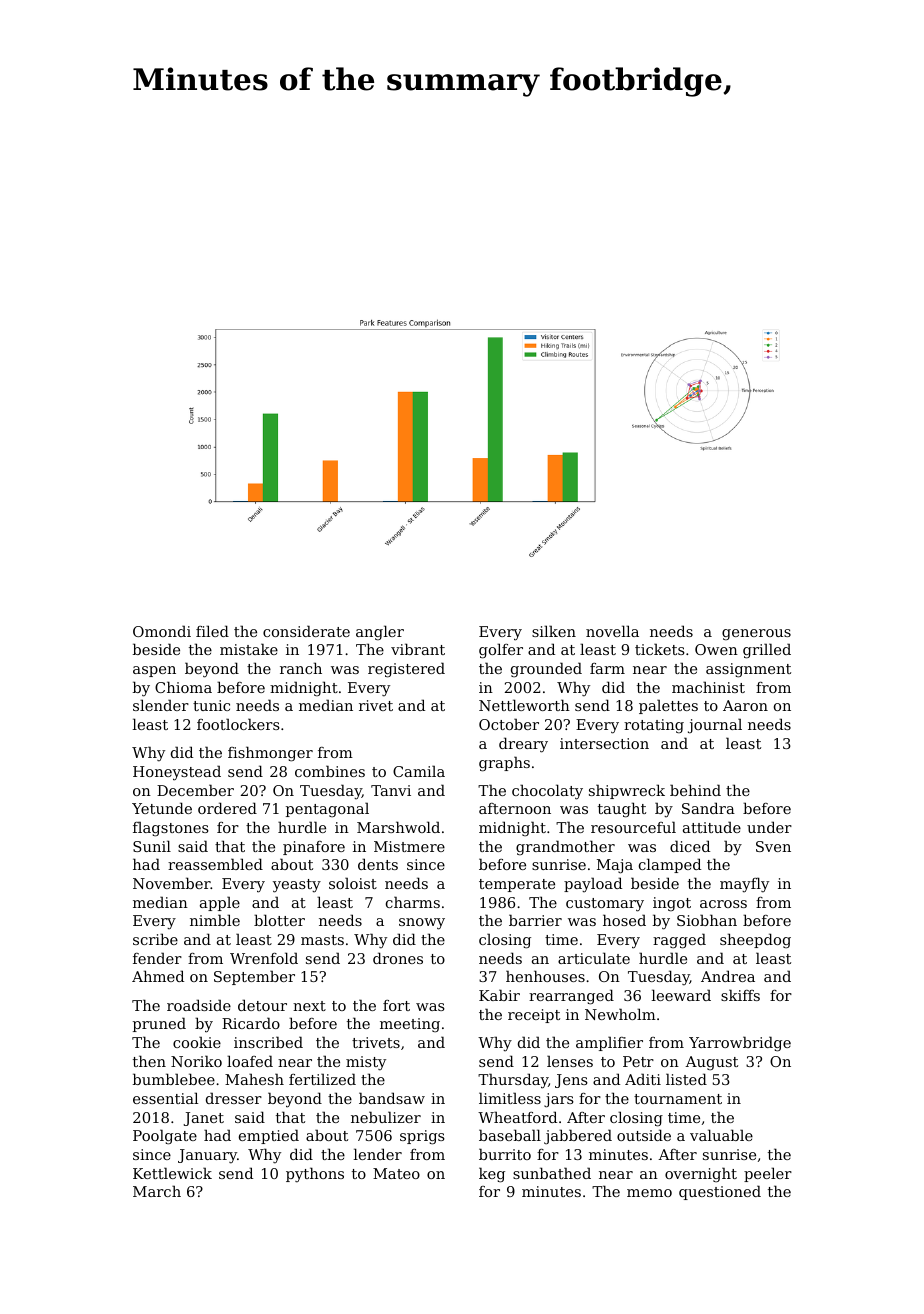 The width and height of the screenshot is (924, 1314). What do you see at coordinates (172, 1173) in the screenshot?
I see `Kettlewick` at bounding box center [172, 1173].
